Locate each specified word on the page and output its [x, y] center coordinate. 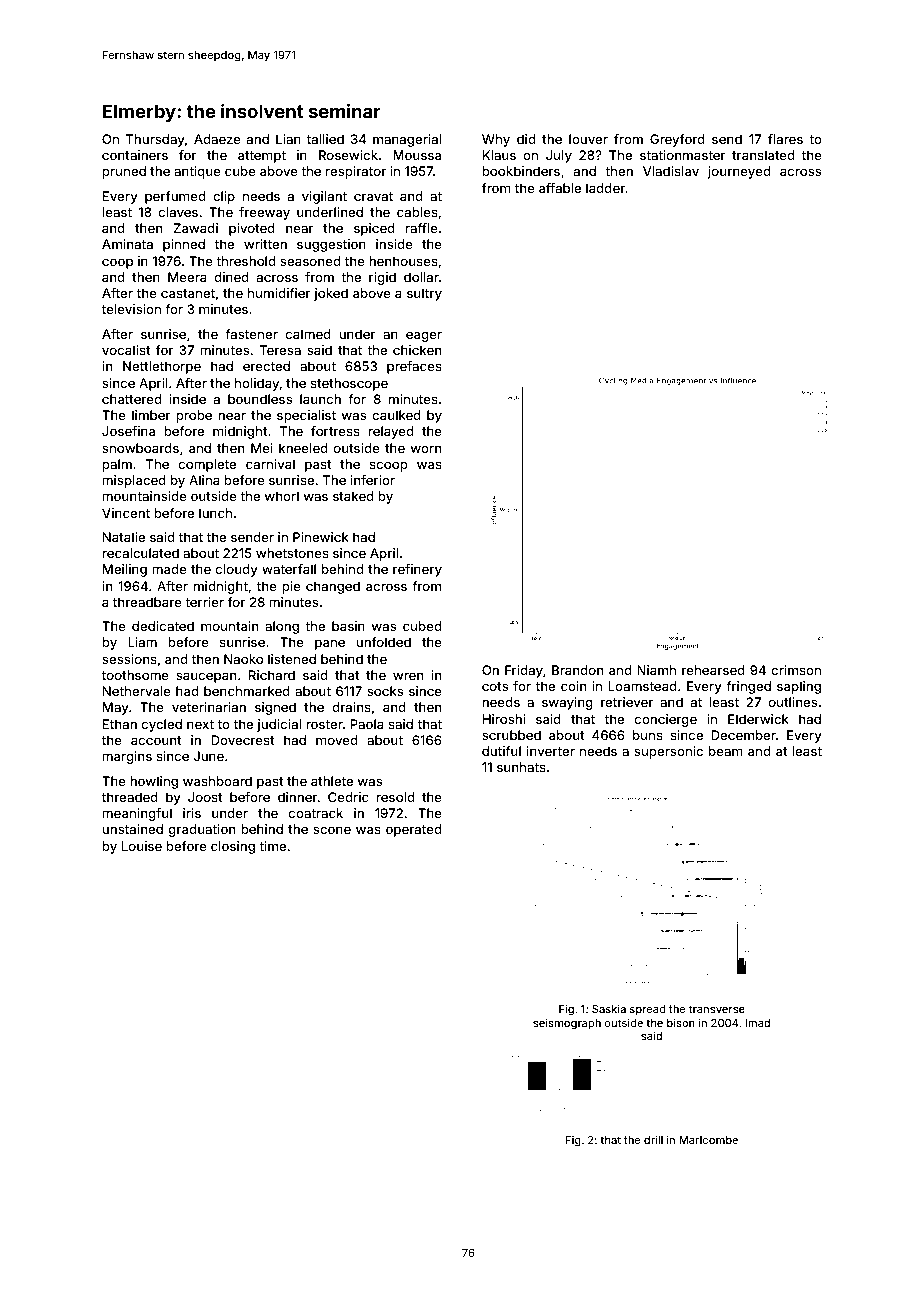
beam [726, 751]
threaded [130, 797]
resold [395, 797]
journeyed [739, 172]
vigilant [324, 197]
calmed [308, 334]
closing [233, 847]
